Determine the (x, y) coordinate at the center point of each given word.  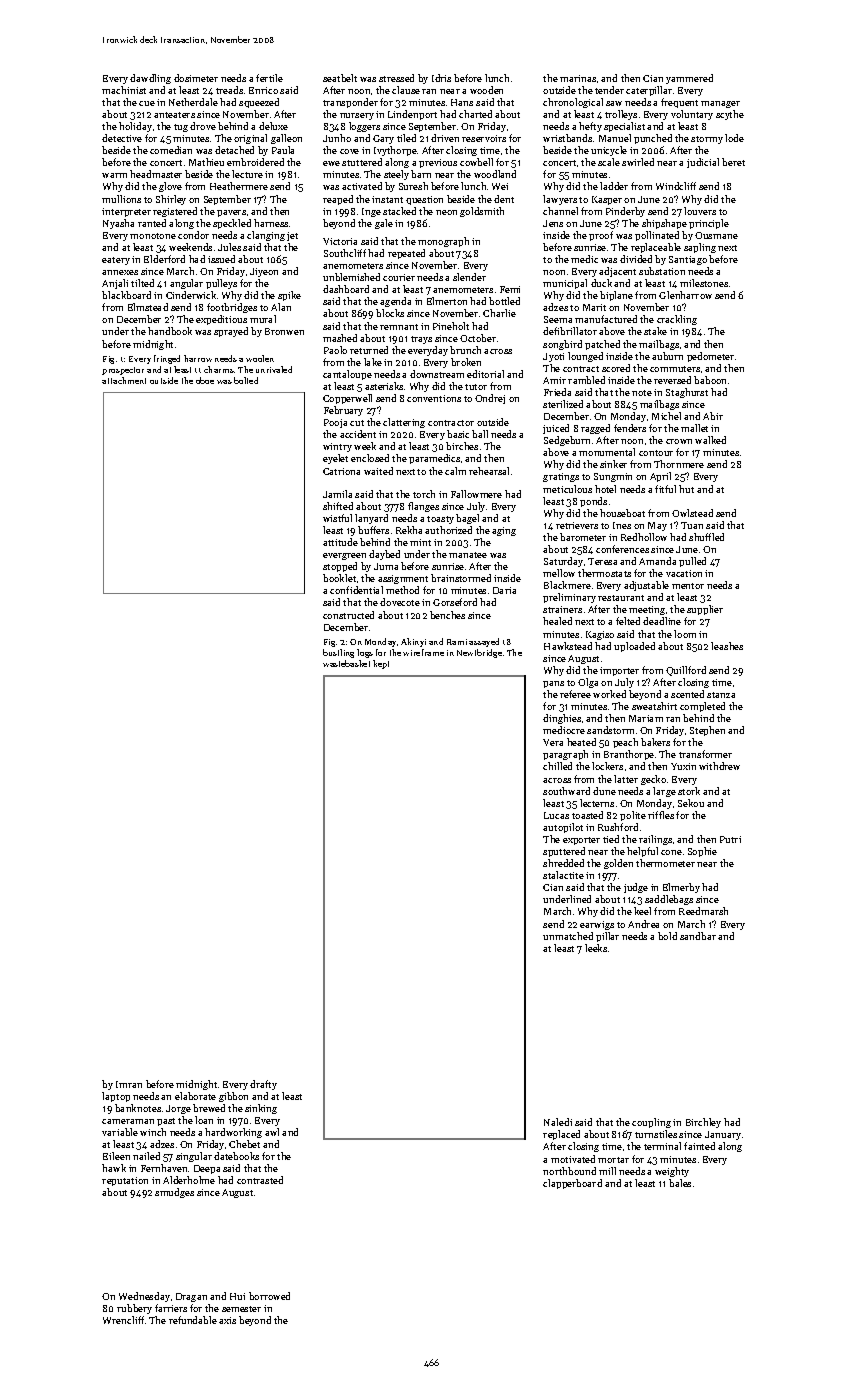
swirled (638, 162)
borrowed (269, 1296)
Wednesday (144, 1297)
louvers (700, 211)
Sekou (691, 803)
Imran (129, 1084)
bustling (338, 653)
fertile (269, 78)
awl (272, 1132)
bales (680, 1183)
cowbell (476, 162)
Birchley (703, 1123)
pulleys (221, 284)
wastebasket (346, 663)
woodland (495, 174)
